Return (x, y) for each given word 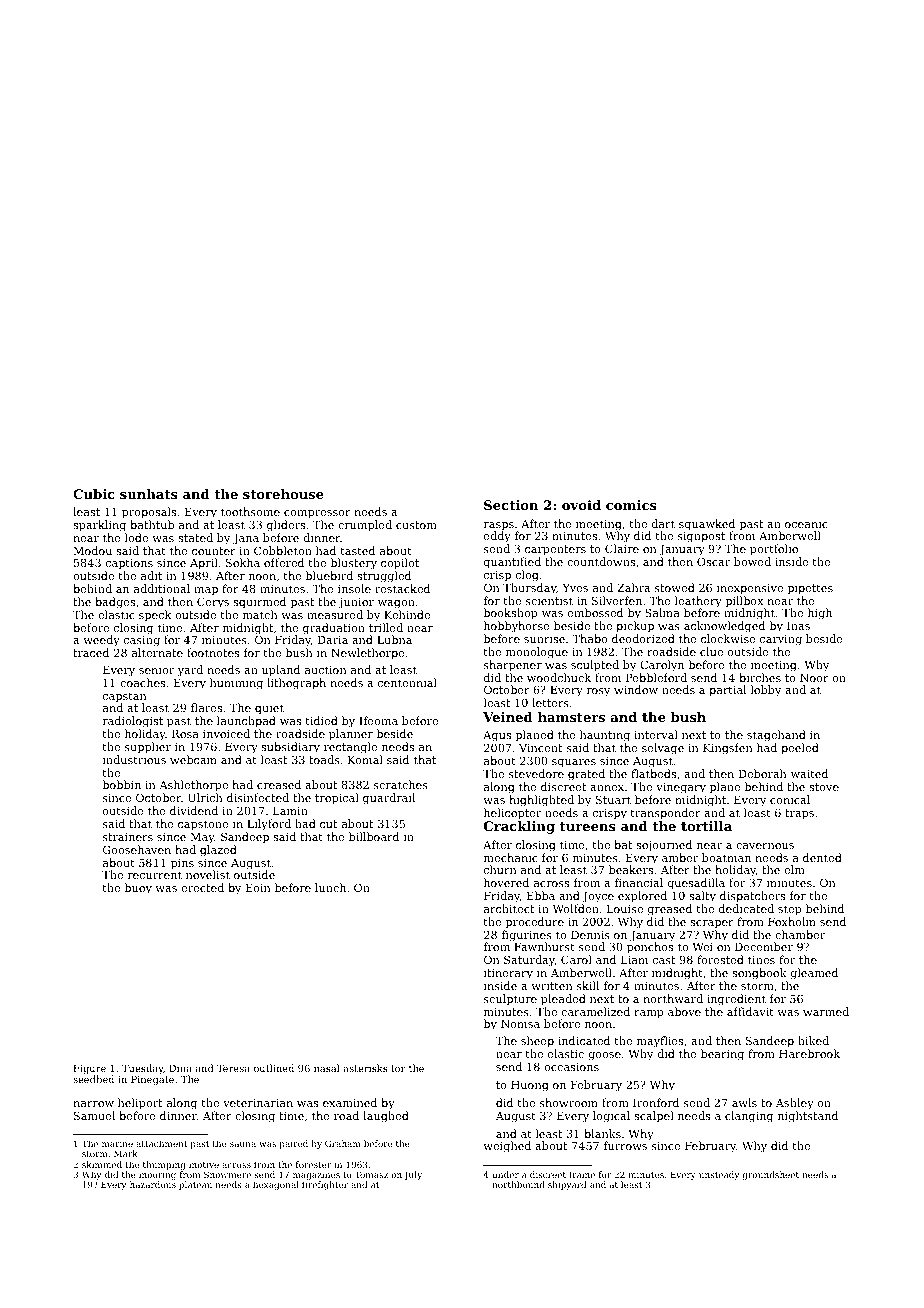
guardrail (389, 799)
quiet (269, 709)
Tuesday (142, 1069)
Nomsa (520, 1024)
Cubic (94, 494)
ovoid (581, 505)
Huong (530, 1086)
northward (673, 998)
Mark (126, 1153)
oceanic (806, 524)
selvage (663, 749)
